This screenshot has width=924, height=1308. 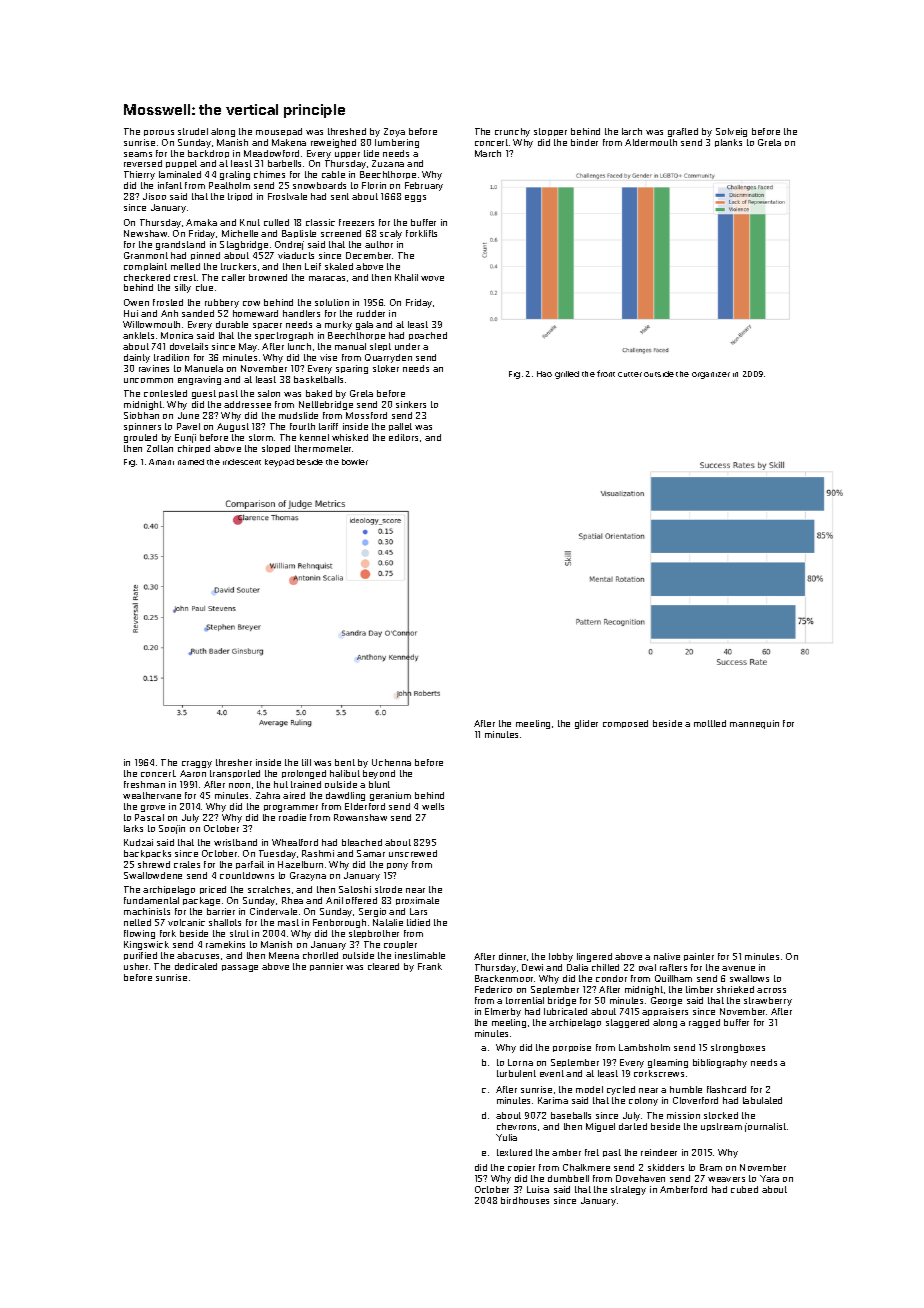 I want to click on copier, so click(x=521, y=1168).
